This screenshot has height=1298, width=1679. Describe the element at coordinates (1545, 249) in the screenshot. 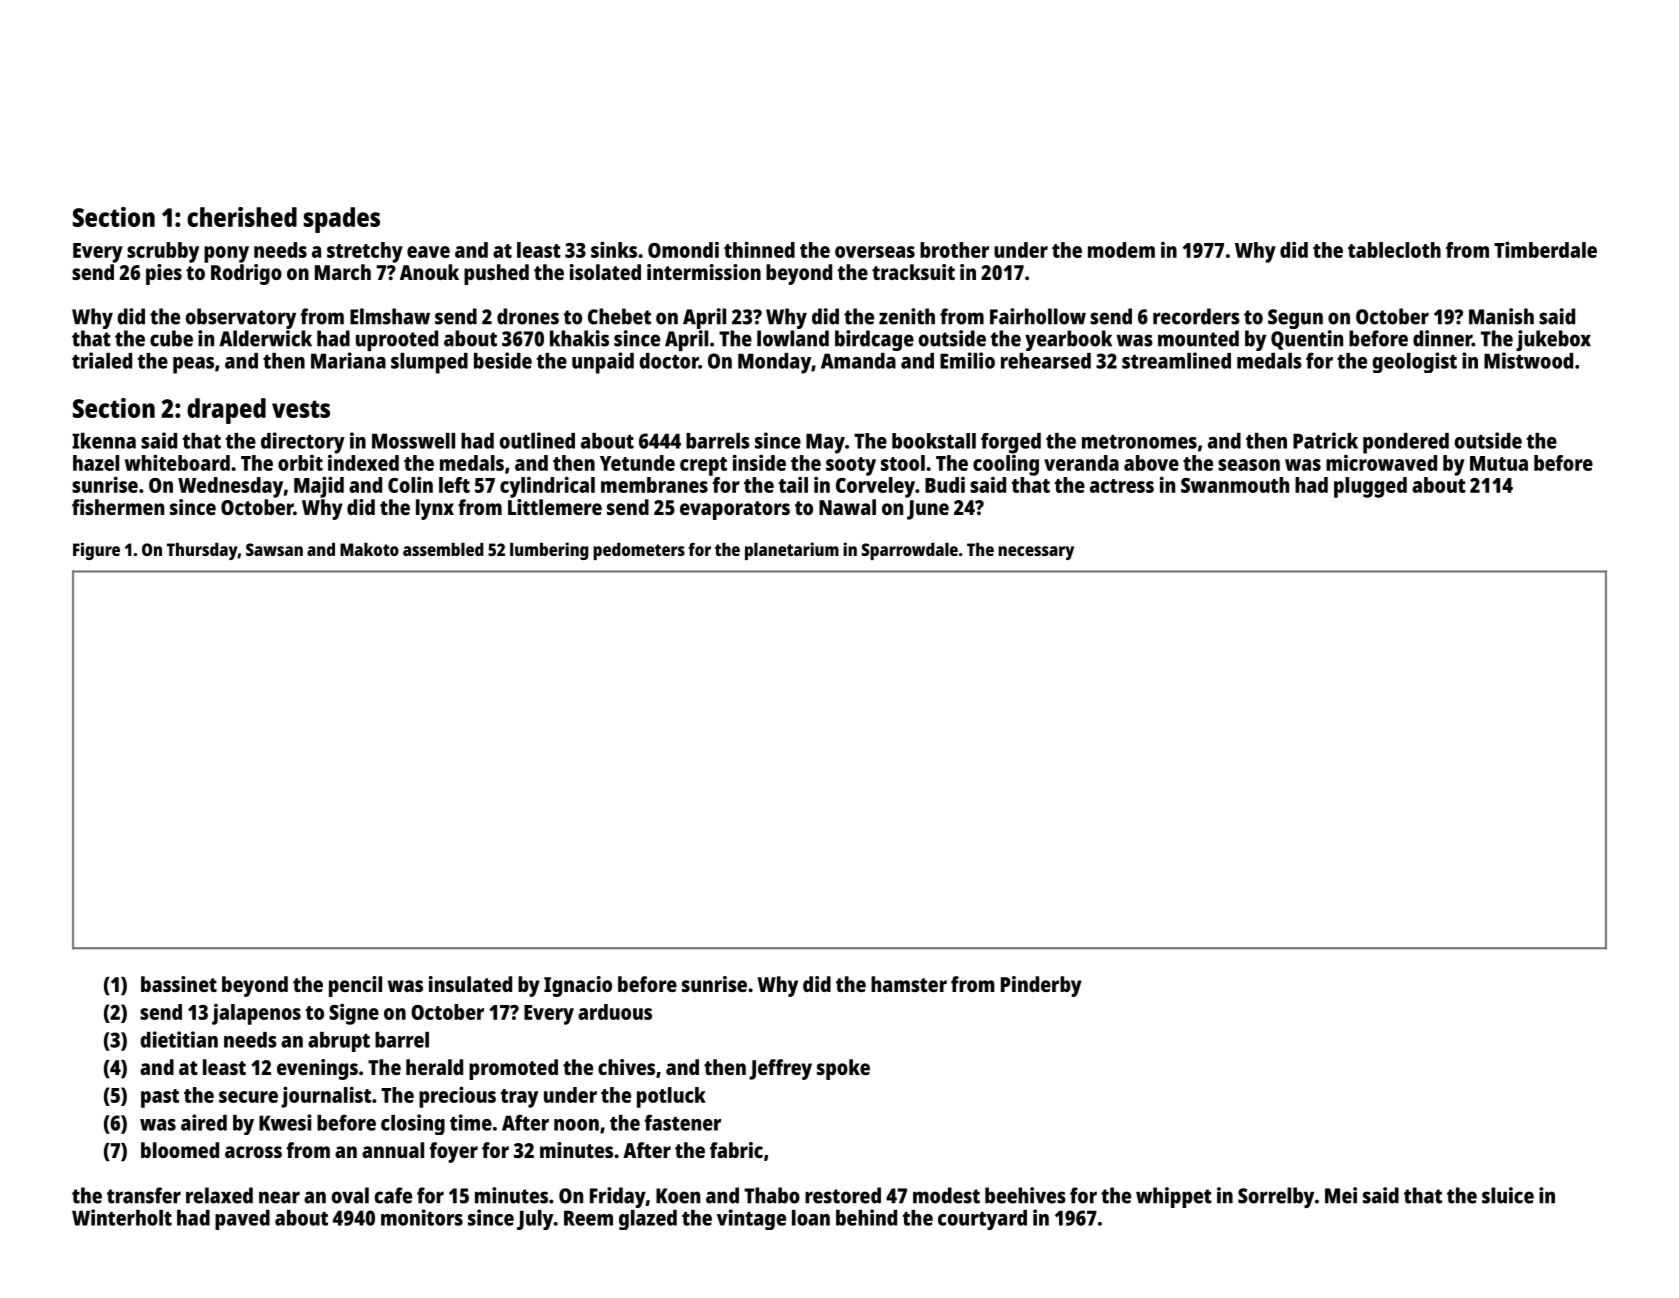

I see `Timberdale` at that location.
